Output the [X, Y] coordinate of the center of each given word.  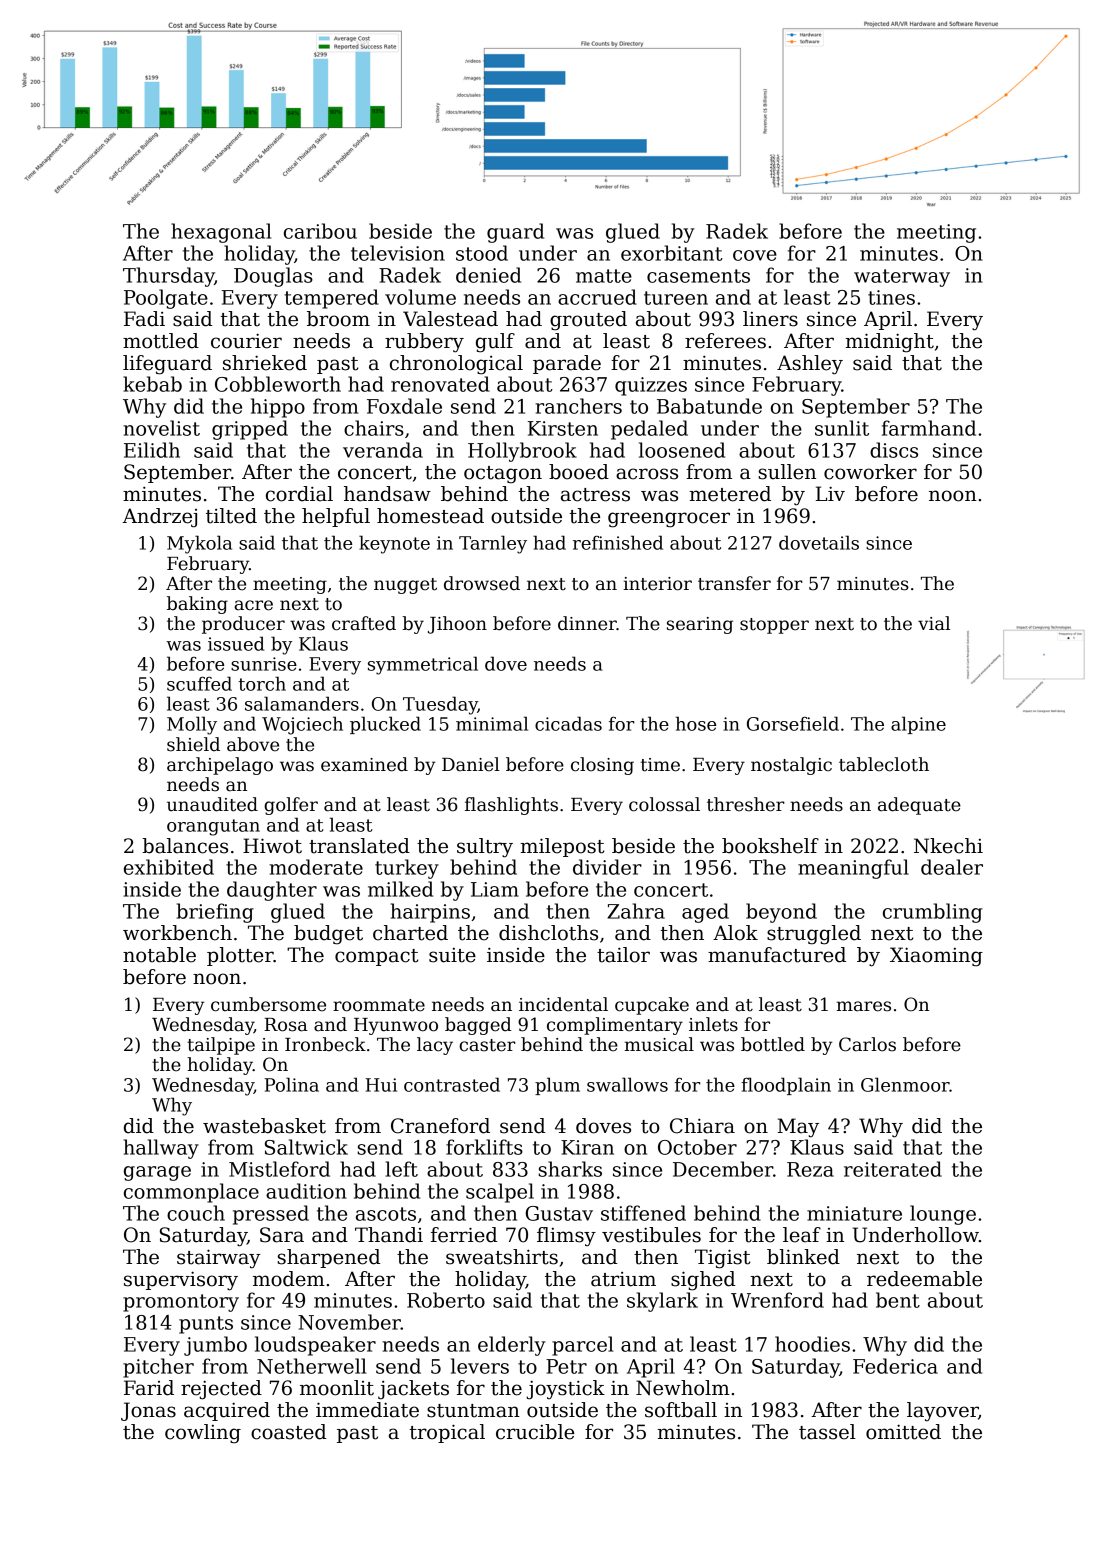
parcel [582, 1346]
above [253, 744]
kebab [152, 384]
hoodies [812, 1344]
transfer [734, 583]
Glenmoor [905, 1084]
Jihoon [457, 625]
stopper [774, 626]
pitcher [158, 1368]
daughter [272, 891]
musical [659, 1044]
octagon [503, 475]
